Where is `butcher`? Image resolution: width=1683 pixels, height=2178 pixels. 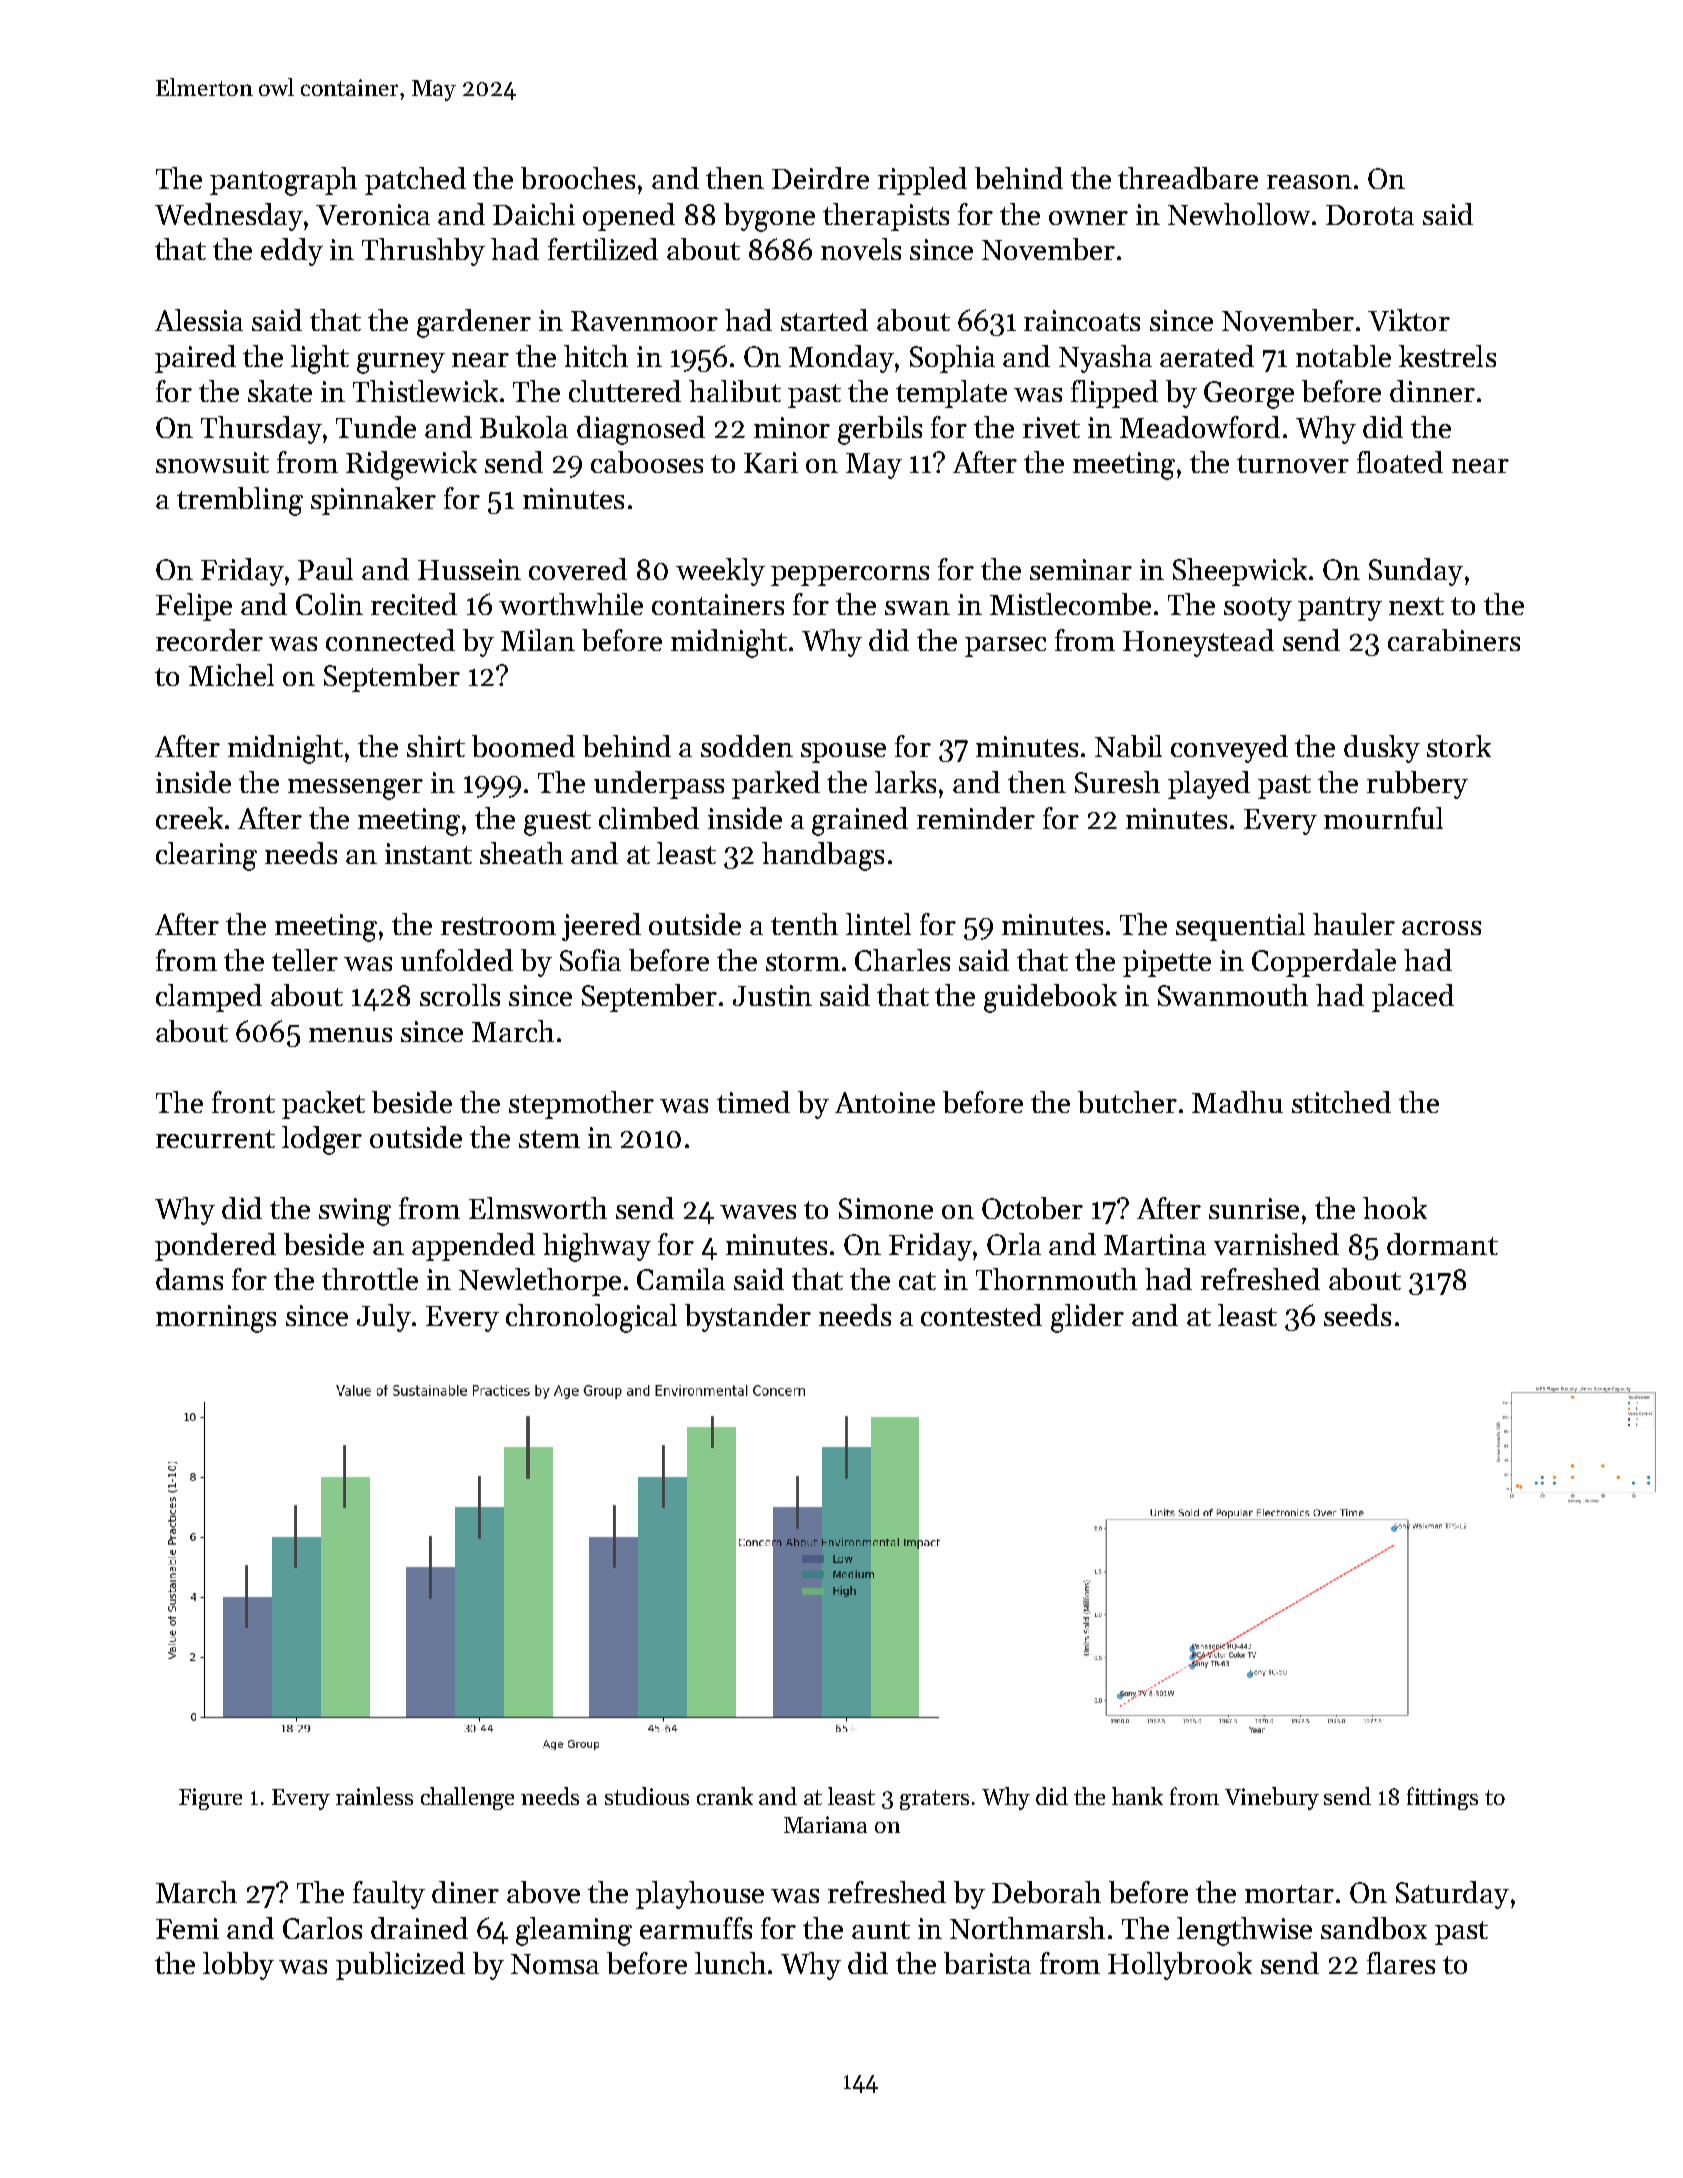
butcher is located at coordinates (1127, 1102).
